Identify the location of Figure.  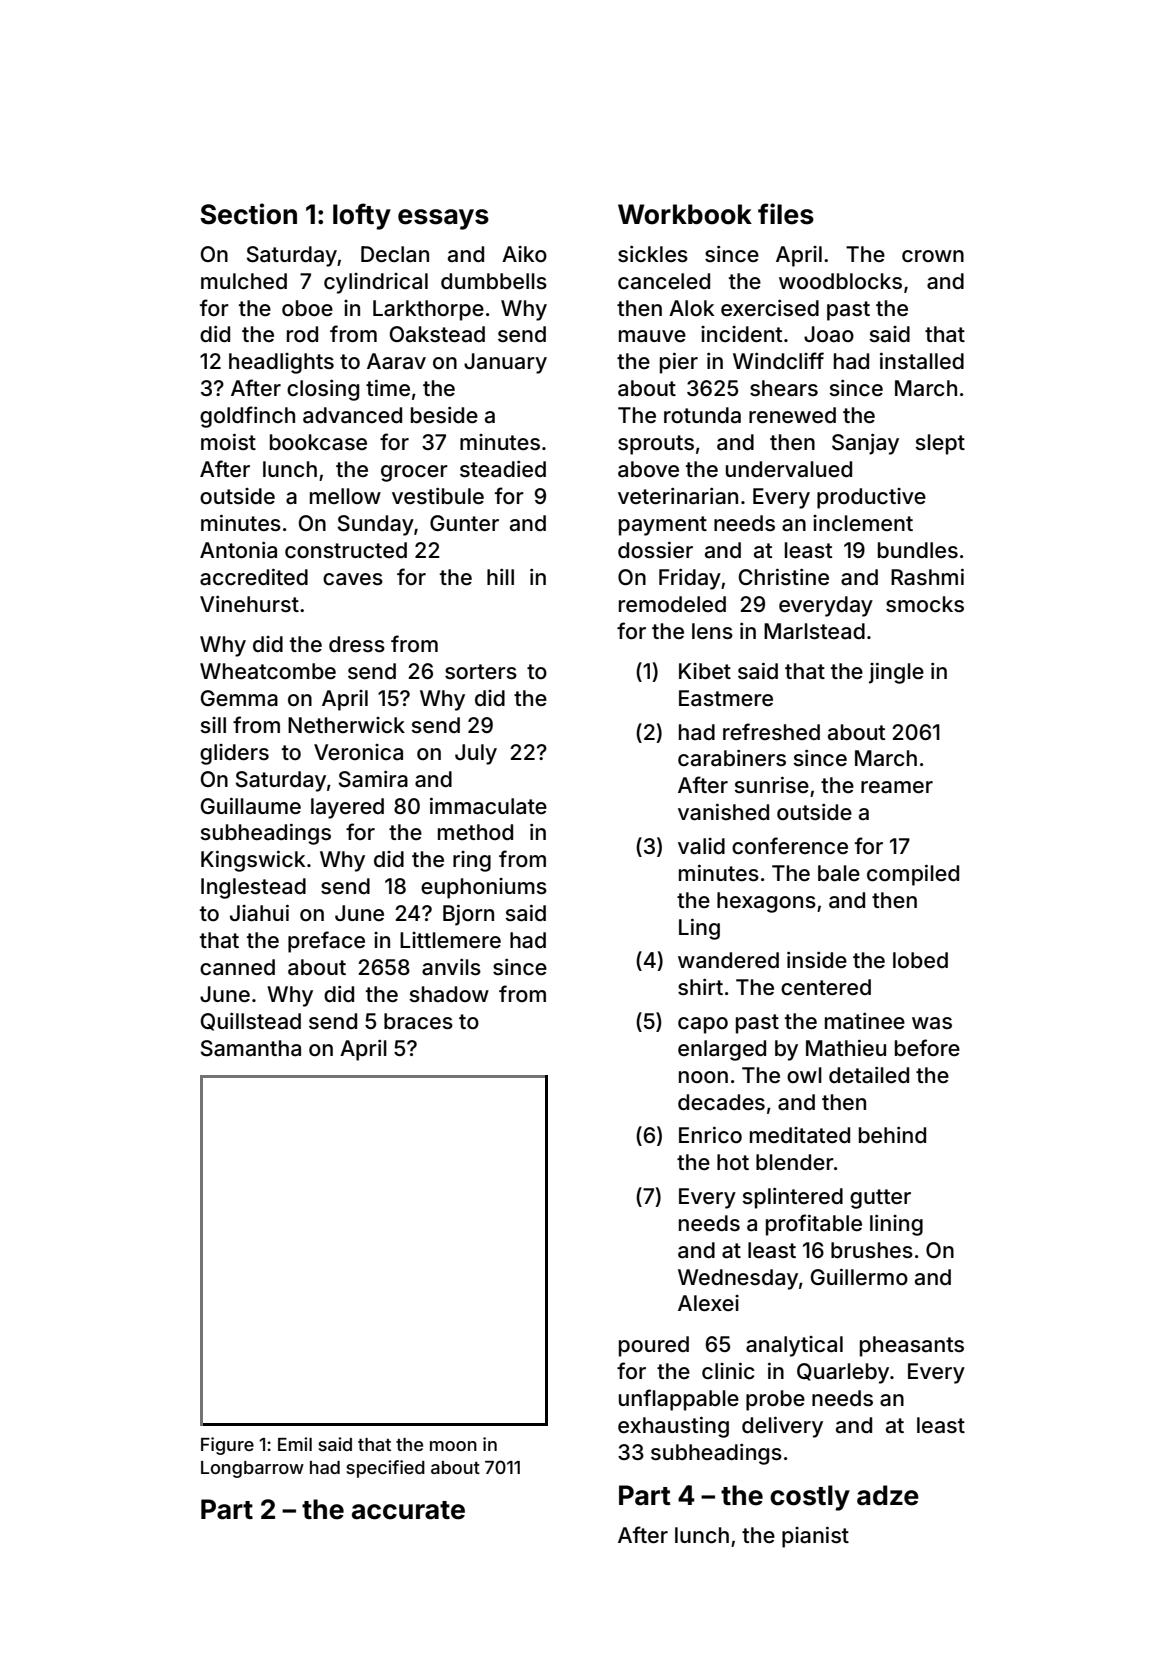
(227, 1446).
